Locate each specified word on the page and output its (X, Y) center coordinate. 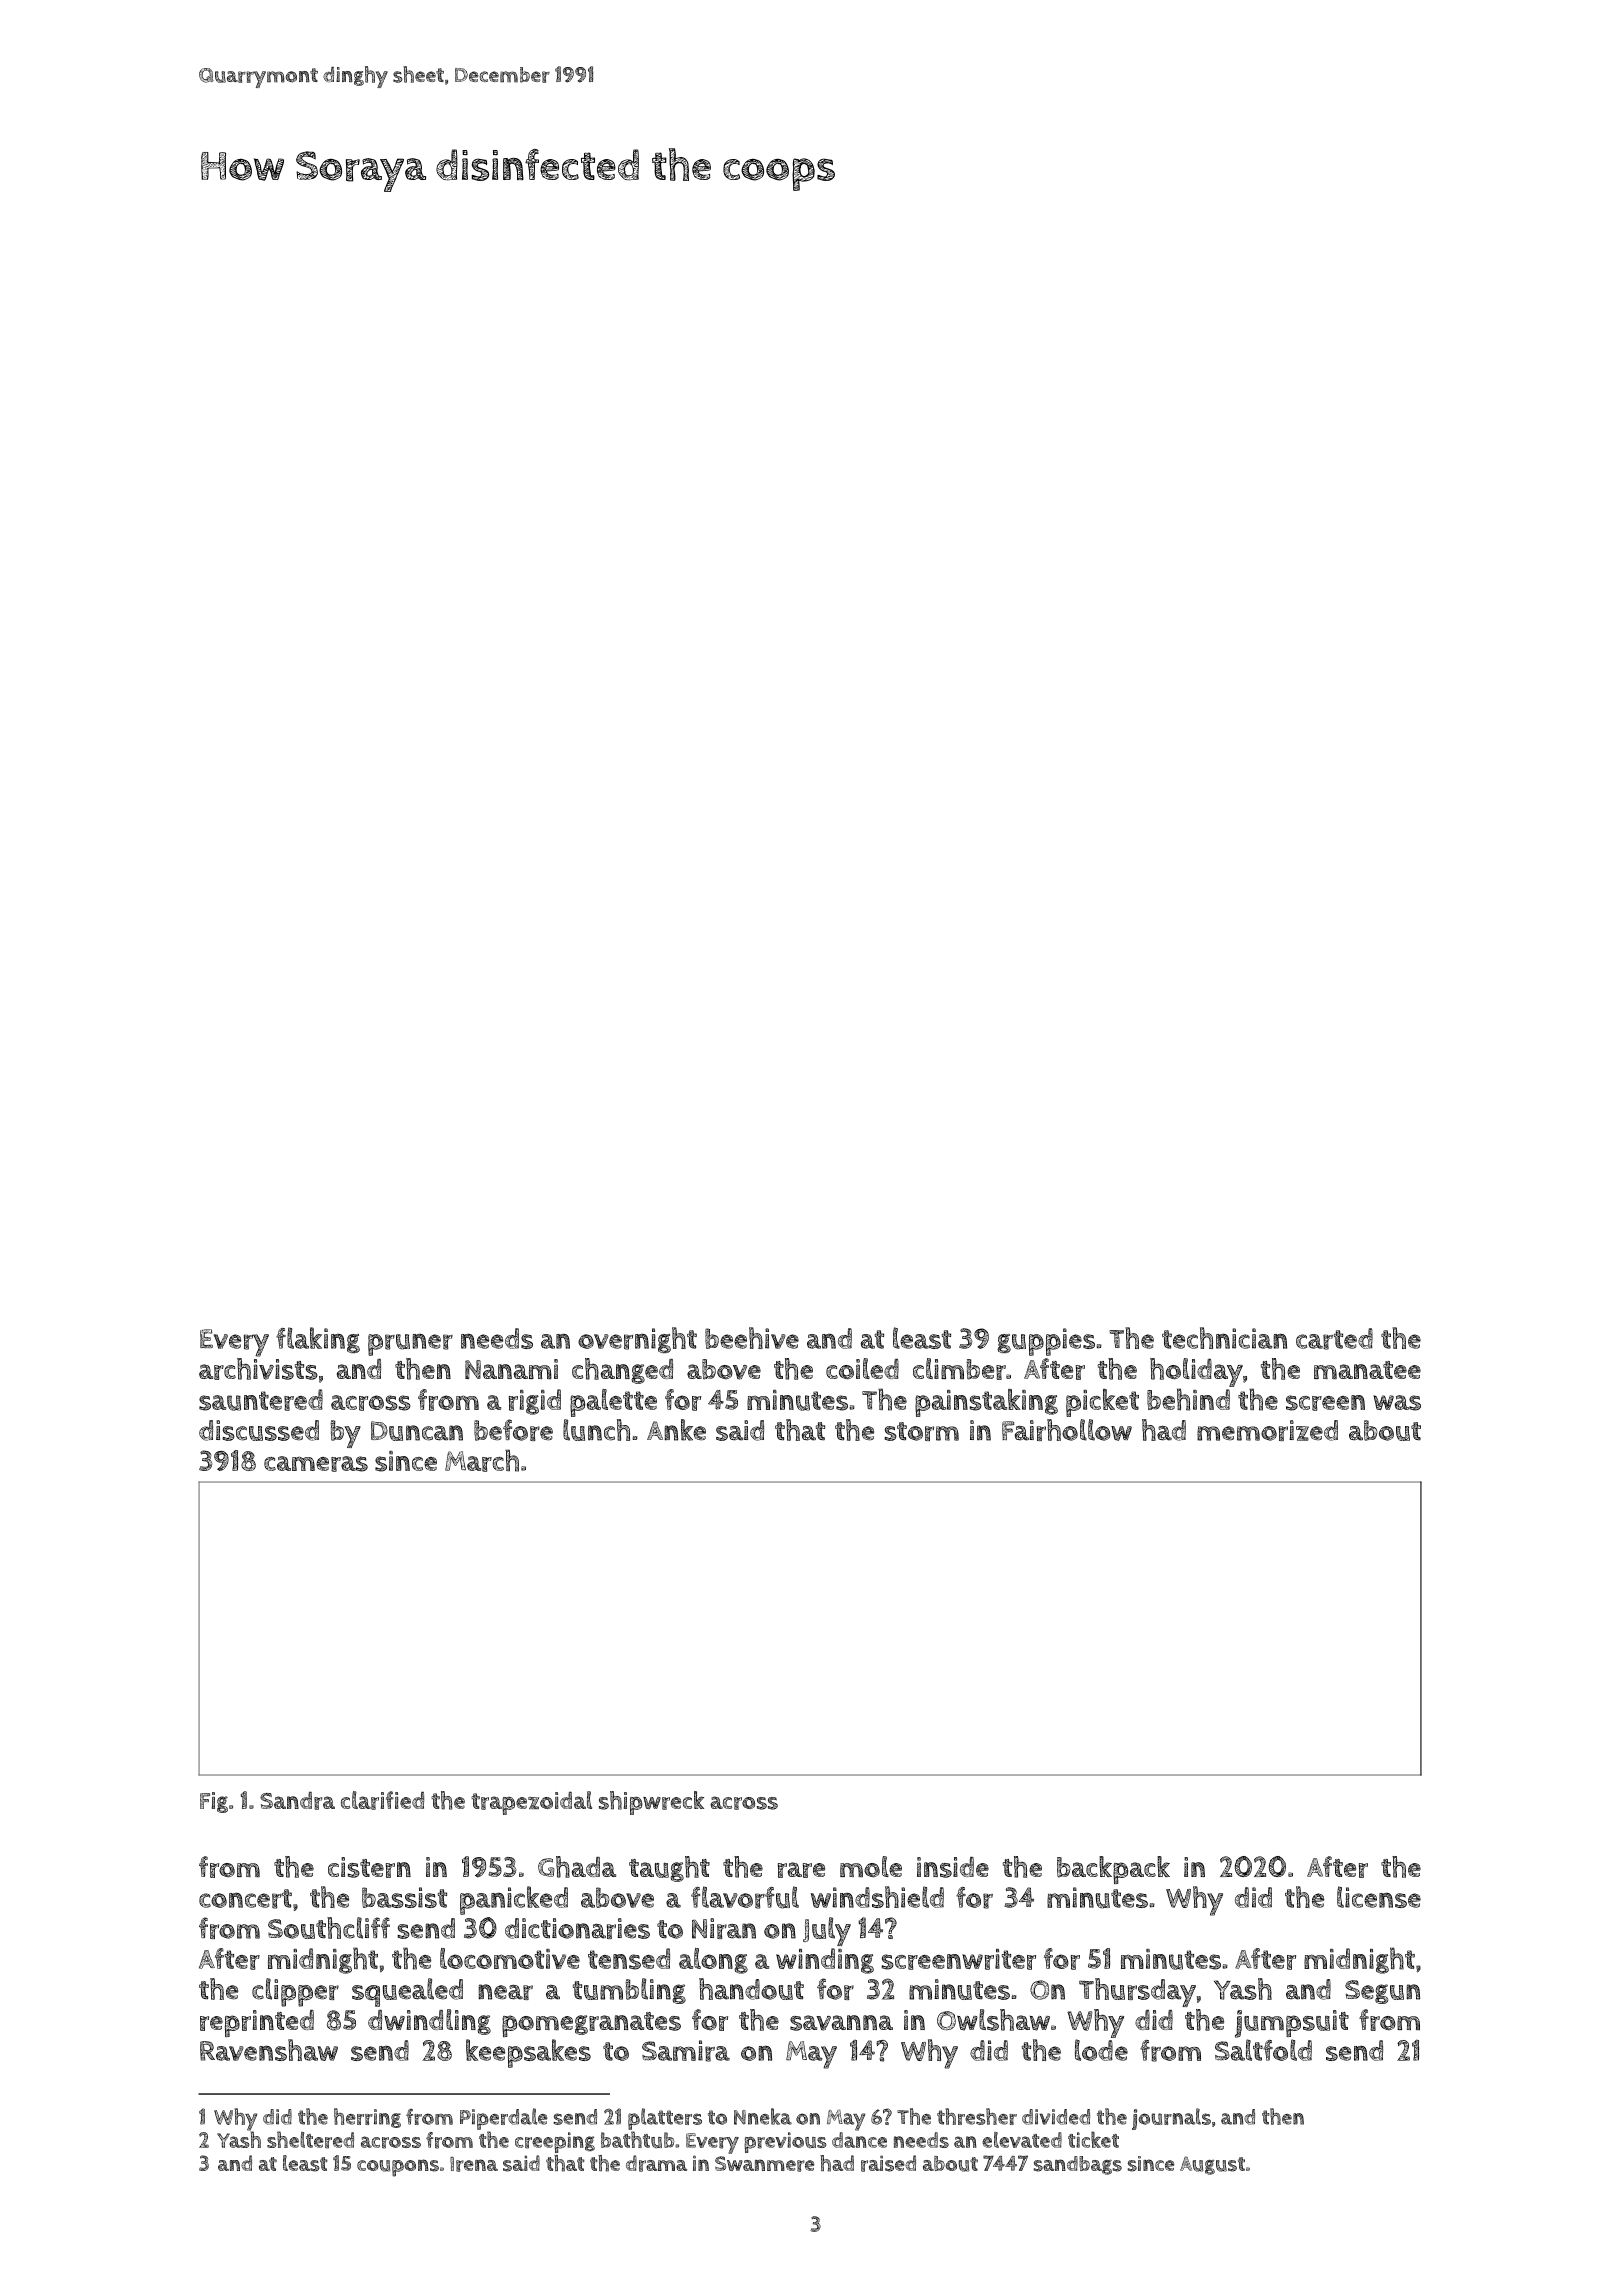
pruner (410, 1345)
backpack (1113, 1870)
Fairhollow (1067, 1430)
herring (367, 2118)
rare (801, 1870)
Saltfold (1263, 2050)
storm (921, 1431)
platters (665, 2119)
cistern (369, 1867)
